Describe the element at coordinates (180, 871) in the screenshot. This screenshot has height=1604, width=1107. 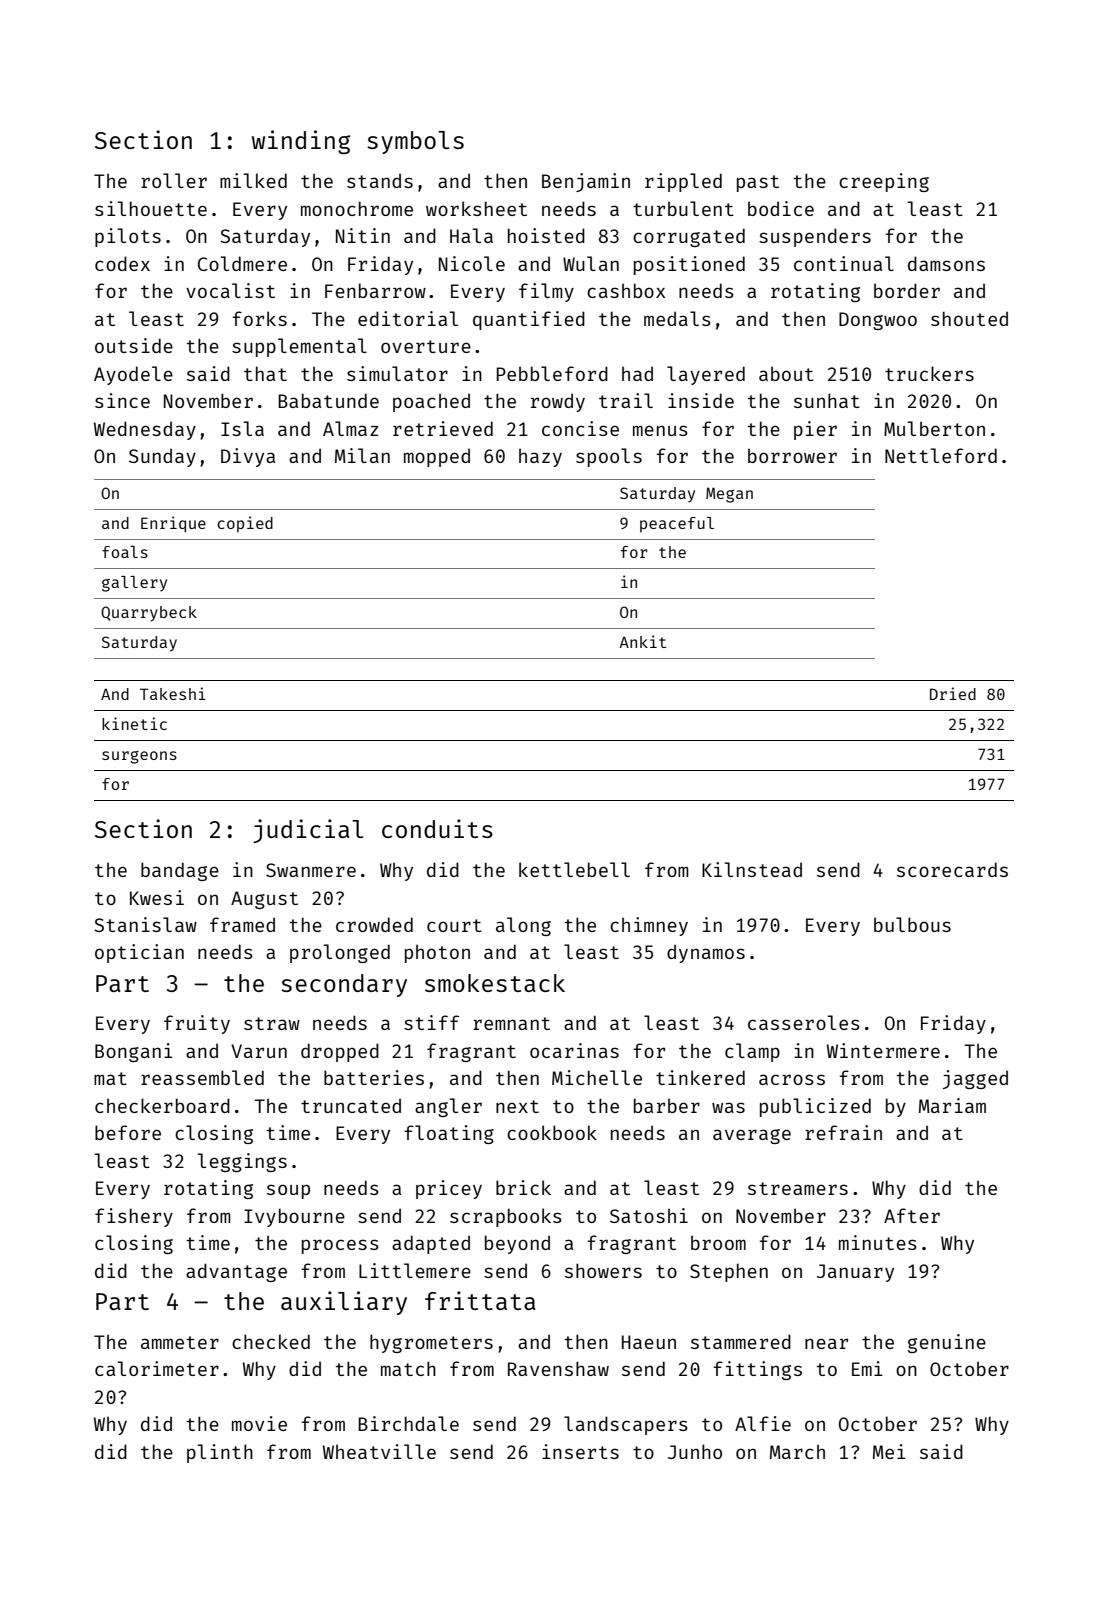
I see `bandage` at that location.
